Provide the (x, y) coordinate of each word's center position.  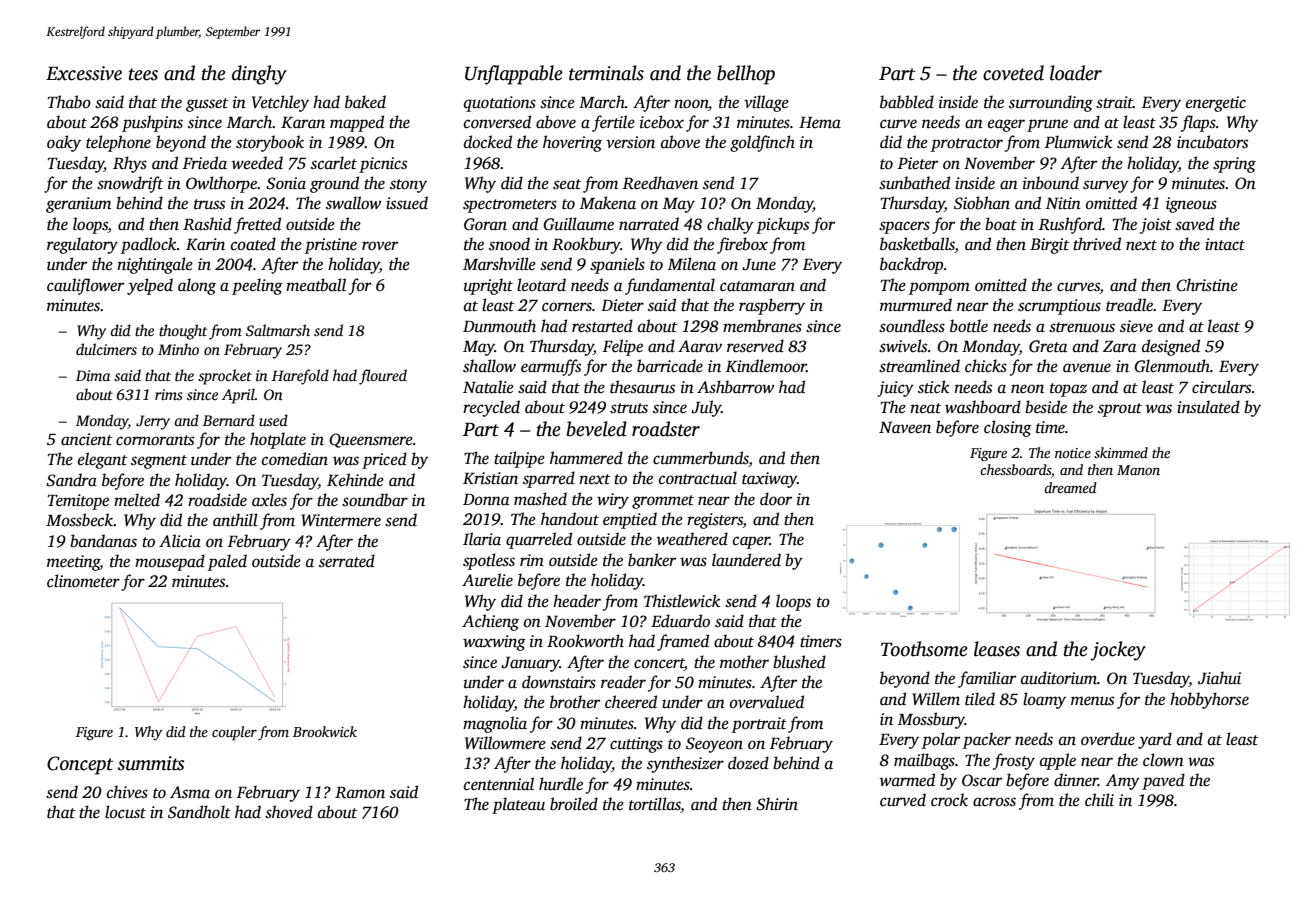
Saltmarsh (278, 330)
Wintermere (341, 520)
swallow (353, 203)
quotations (500, 104)
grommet (663, 502)
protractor (967, 145)
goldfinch (762, 143)
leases (997, 649)
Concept (80, 765)
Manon (1138, 470)
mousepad (170, 562)
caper (751, 542)
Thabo (69, 101)
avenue (1087, 368)
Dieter (622, 305)
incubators (1212, 142)
